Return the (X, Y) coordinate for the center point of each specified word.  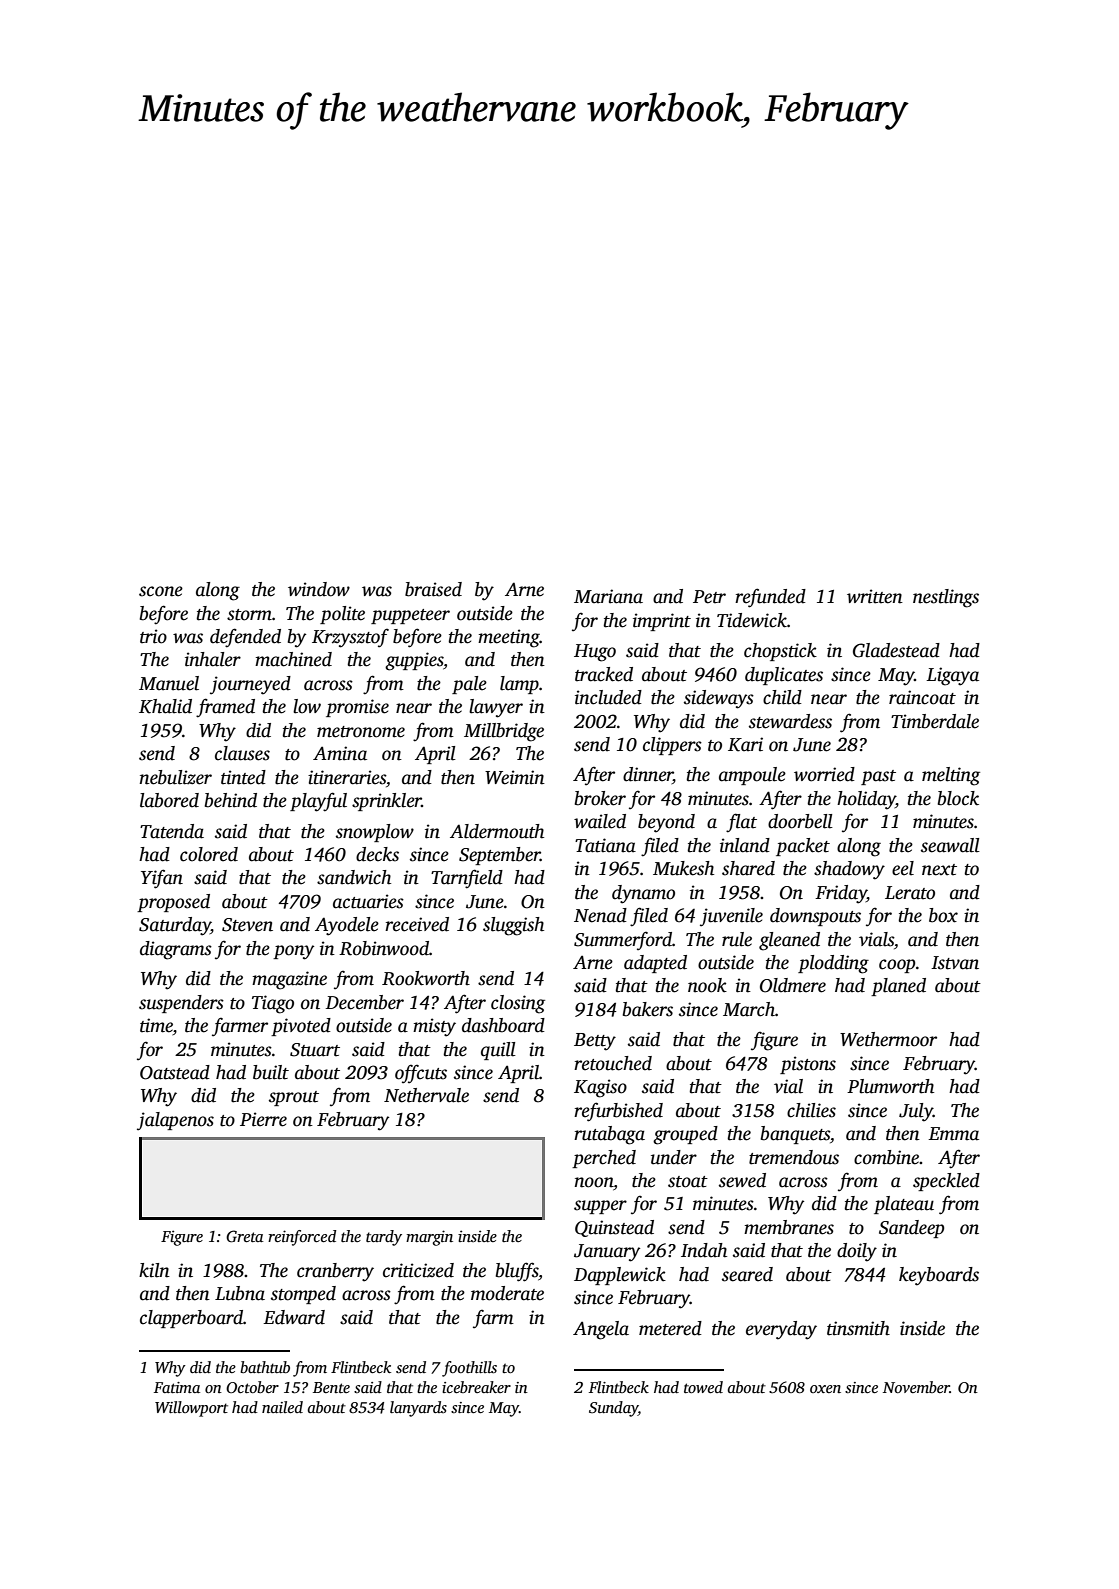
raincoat (922, 697)
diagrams (176, 950)
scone (161, 591)
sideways (719, 699)
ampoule (752, 776)
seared (747, 1274)
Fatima (177, 1387)
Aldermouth (497, 831)
